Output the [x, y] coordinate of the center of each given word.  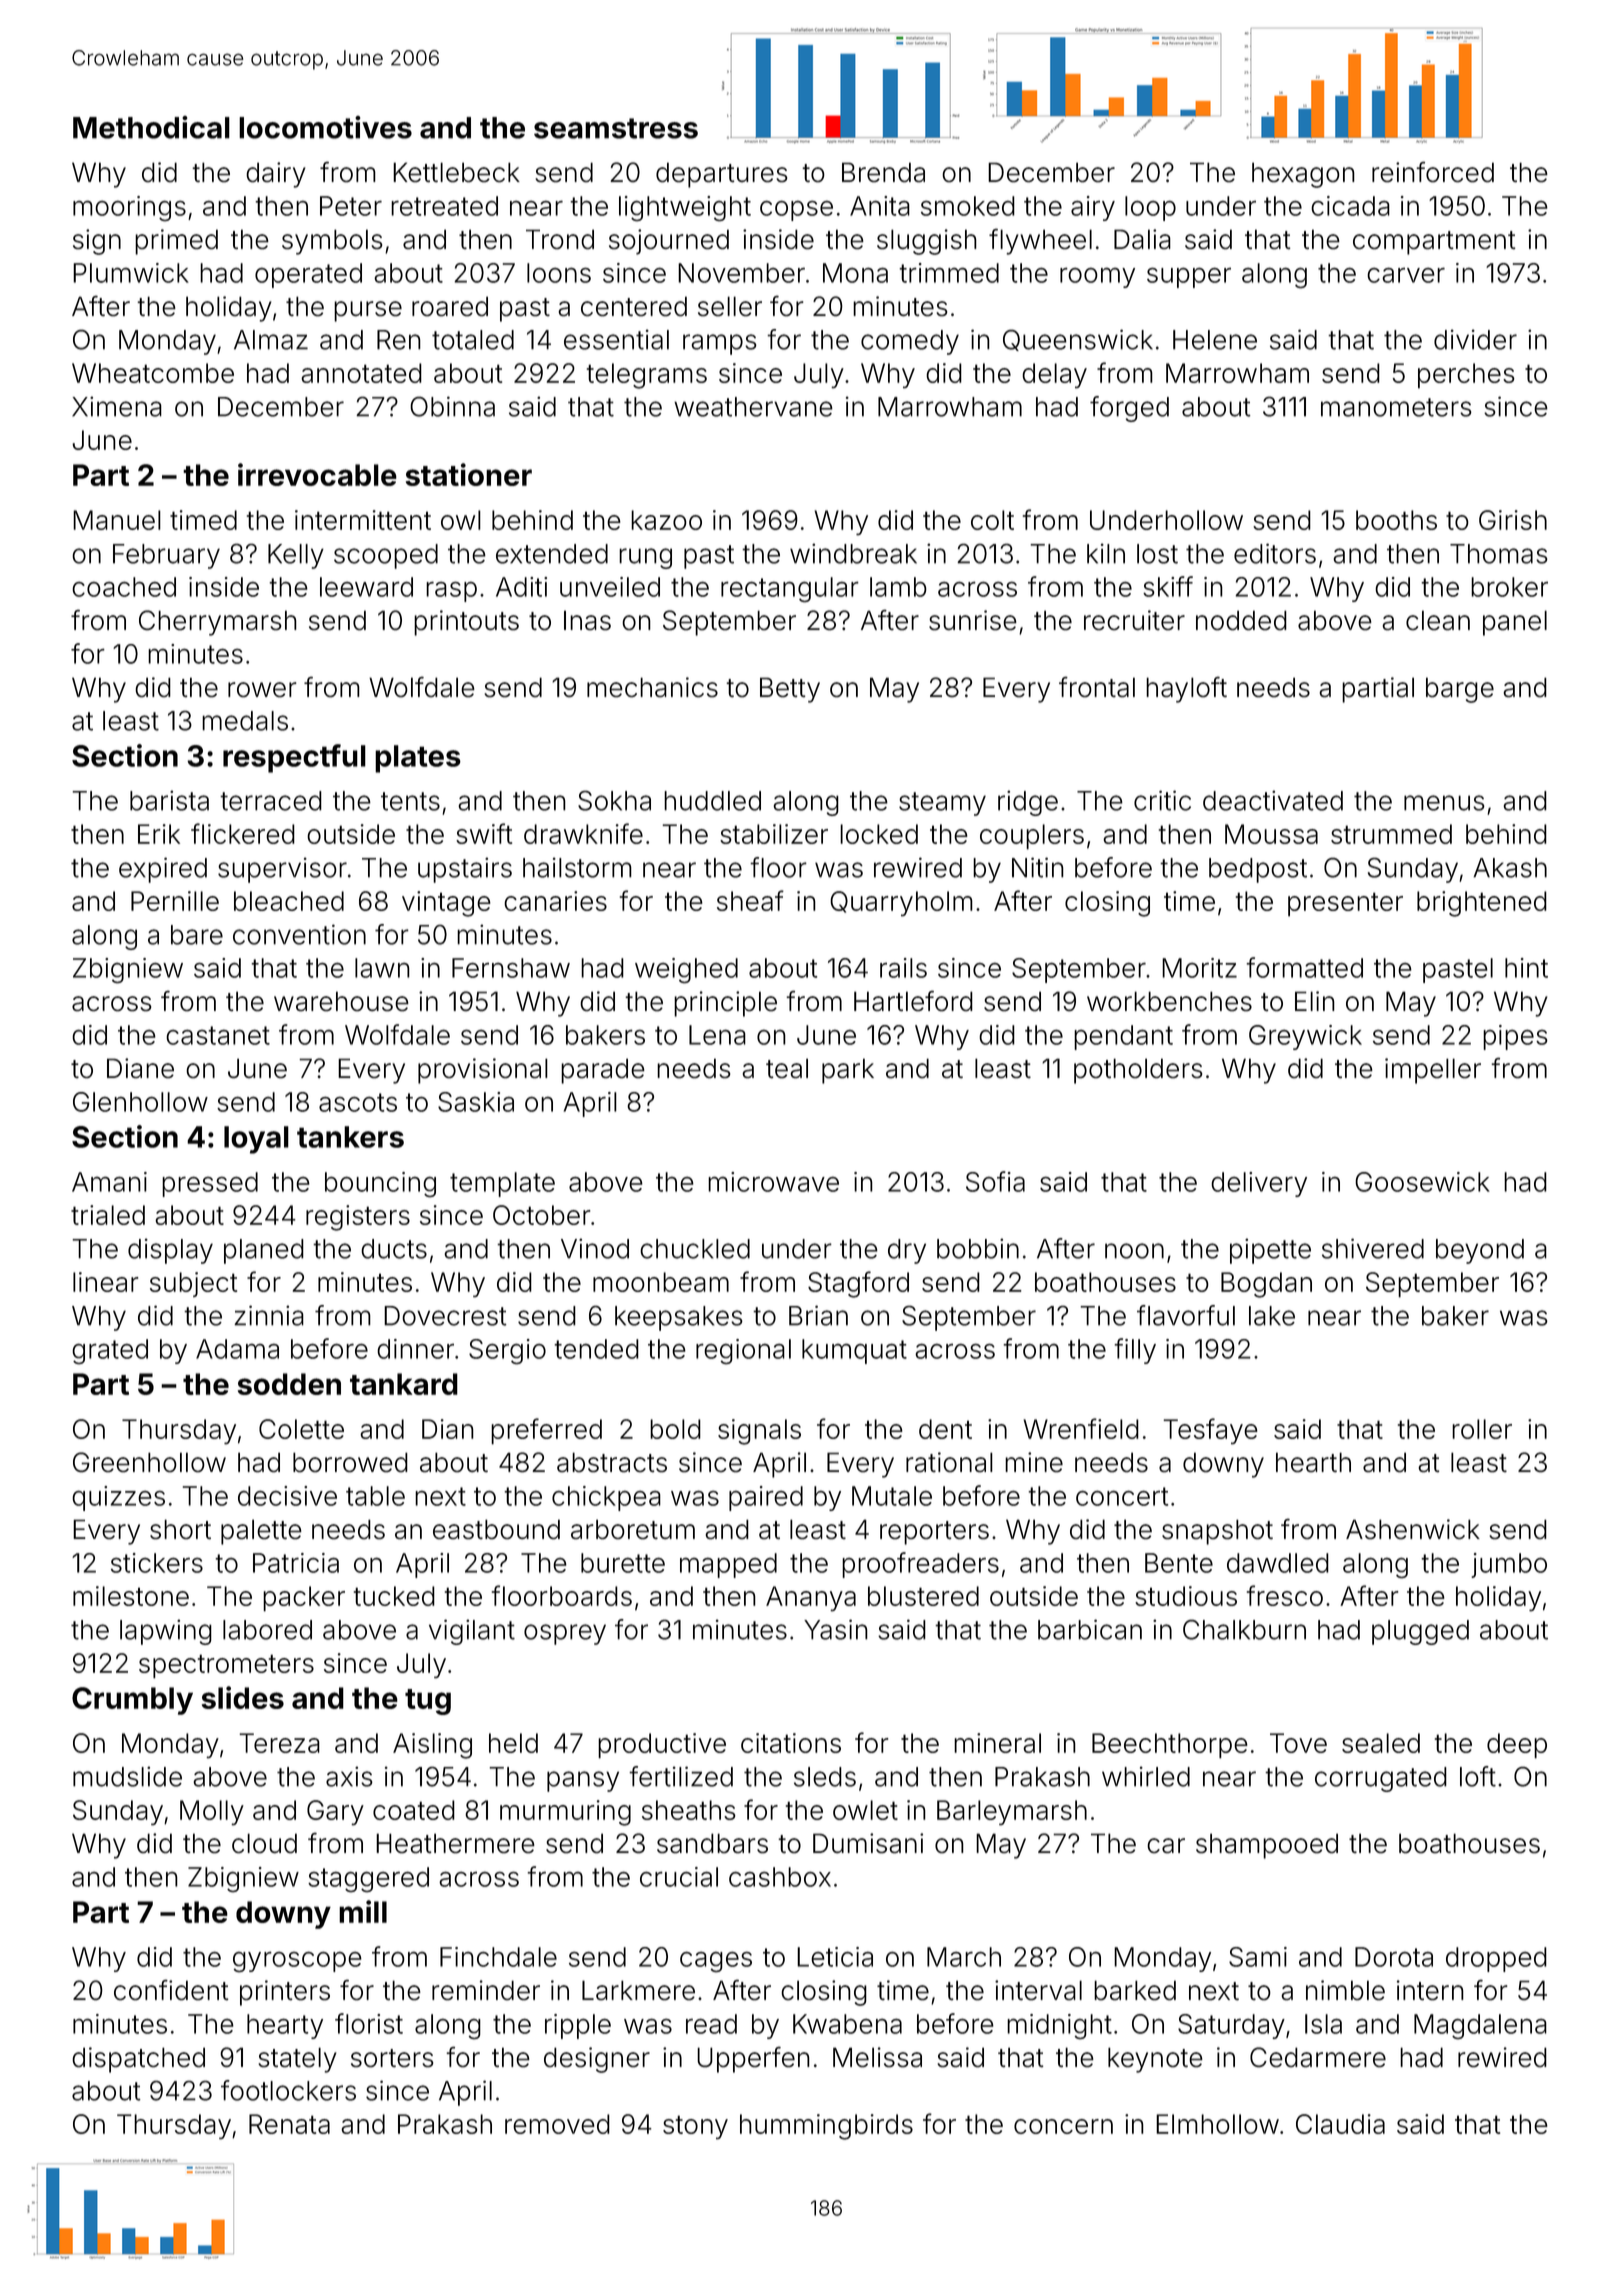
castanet [218, 1035]
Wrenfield [1081, 1428]
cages [716, 1962]
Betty [790, 690]
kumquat [854, 1351]
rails [903, 968]
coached [124, 587]
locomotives [325, 127]
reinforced [1433, 172]
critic [1162, 800]
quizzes [119, 1498]
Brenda [883, 172]
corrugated [1381, 1779]
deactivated [1273, 800]
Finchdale [498, 1957]
